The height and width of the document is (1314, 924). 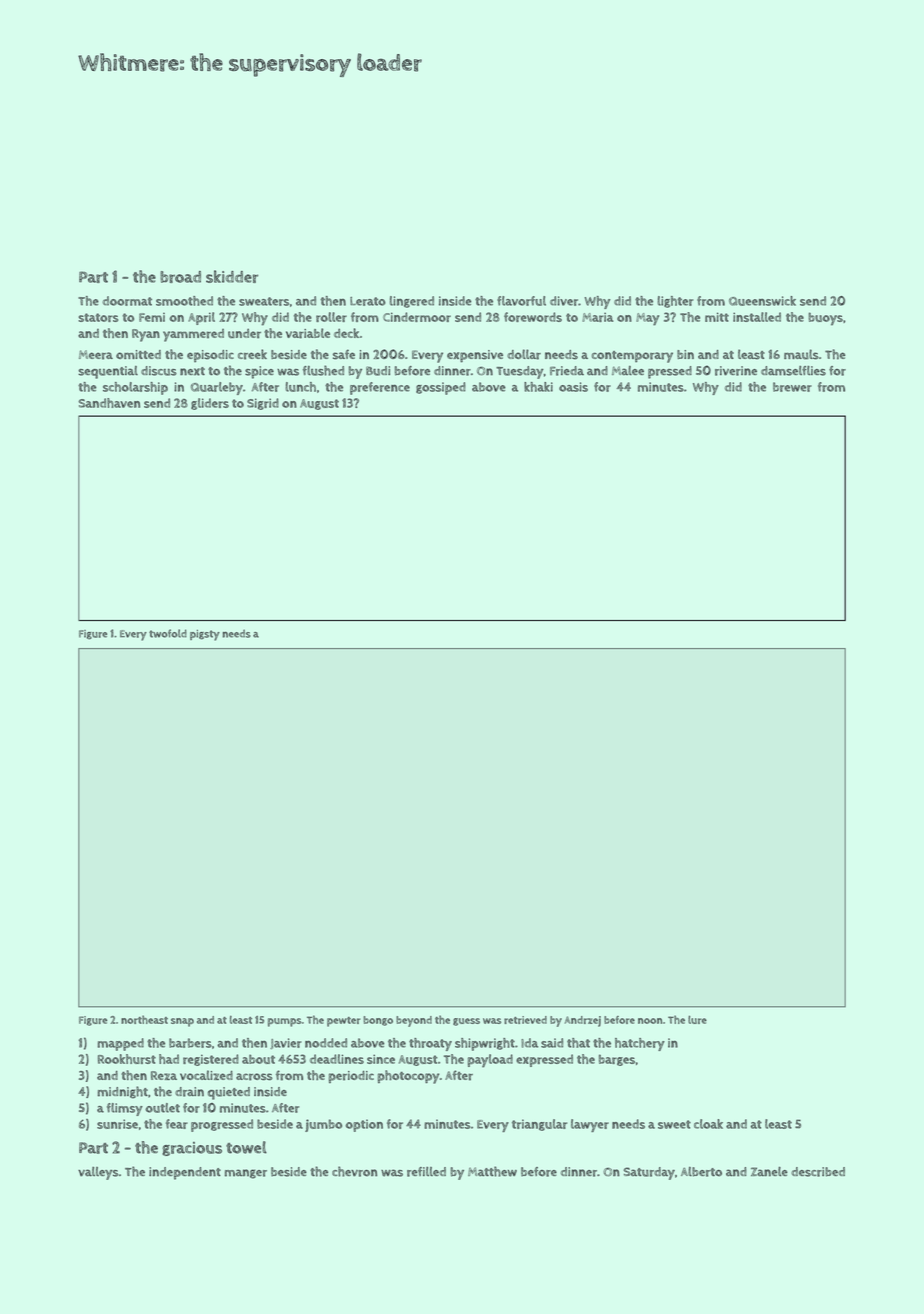 What do you see at coordinates (521, 301) in the document?
I see `flavorful` at bounding box center [521, 301].
